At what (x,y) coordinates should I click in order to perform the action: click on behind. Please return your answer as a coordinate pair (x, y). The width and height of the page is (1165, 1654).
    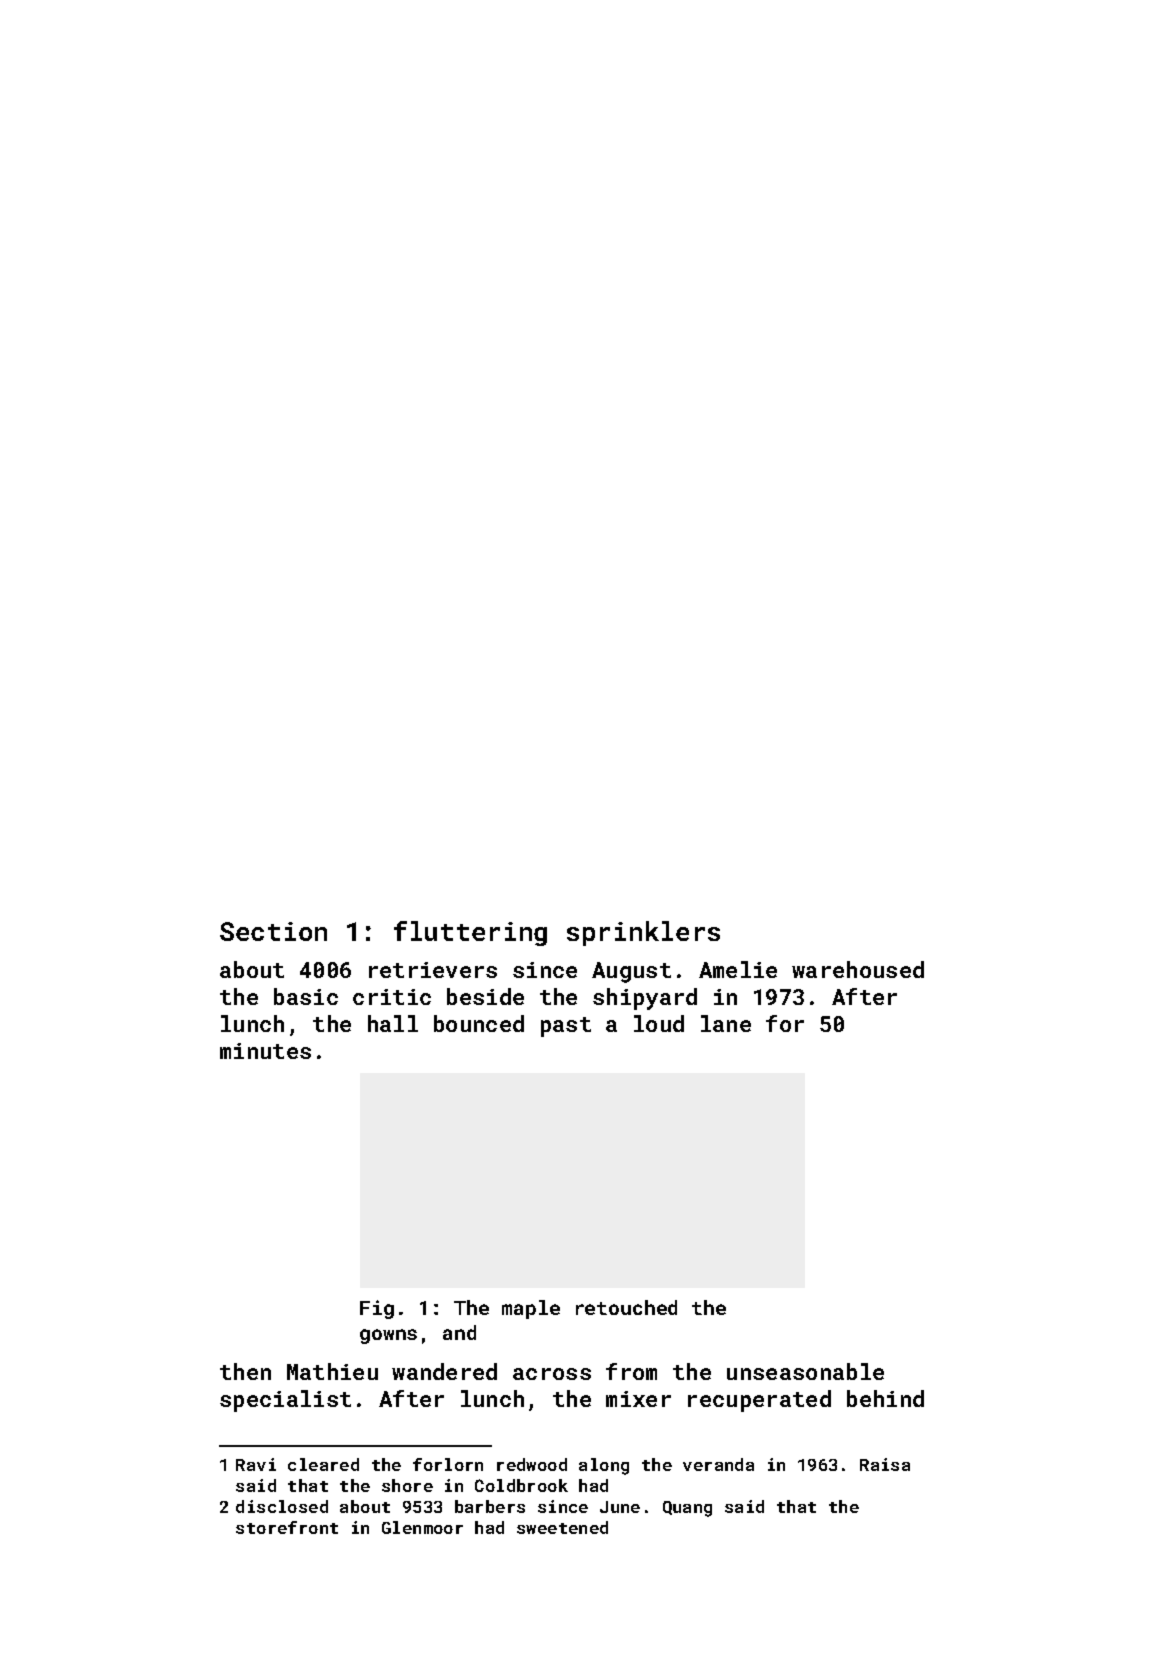
    Looking at the image, I should click on (885, 1398).
